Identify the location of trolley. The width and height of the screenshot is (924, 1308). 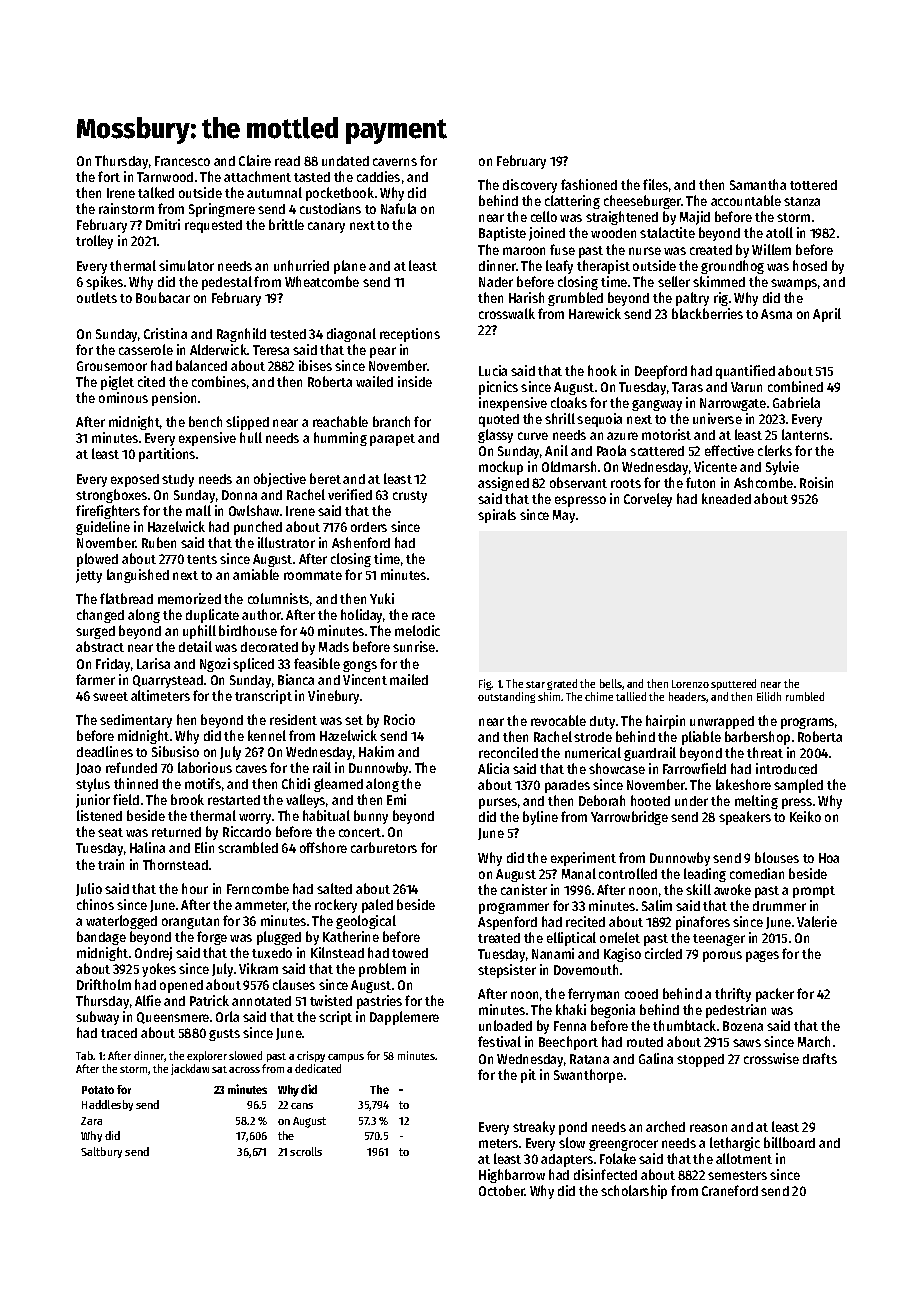
(94, 242).
